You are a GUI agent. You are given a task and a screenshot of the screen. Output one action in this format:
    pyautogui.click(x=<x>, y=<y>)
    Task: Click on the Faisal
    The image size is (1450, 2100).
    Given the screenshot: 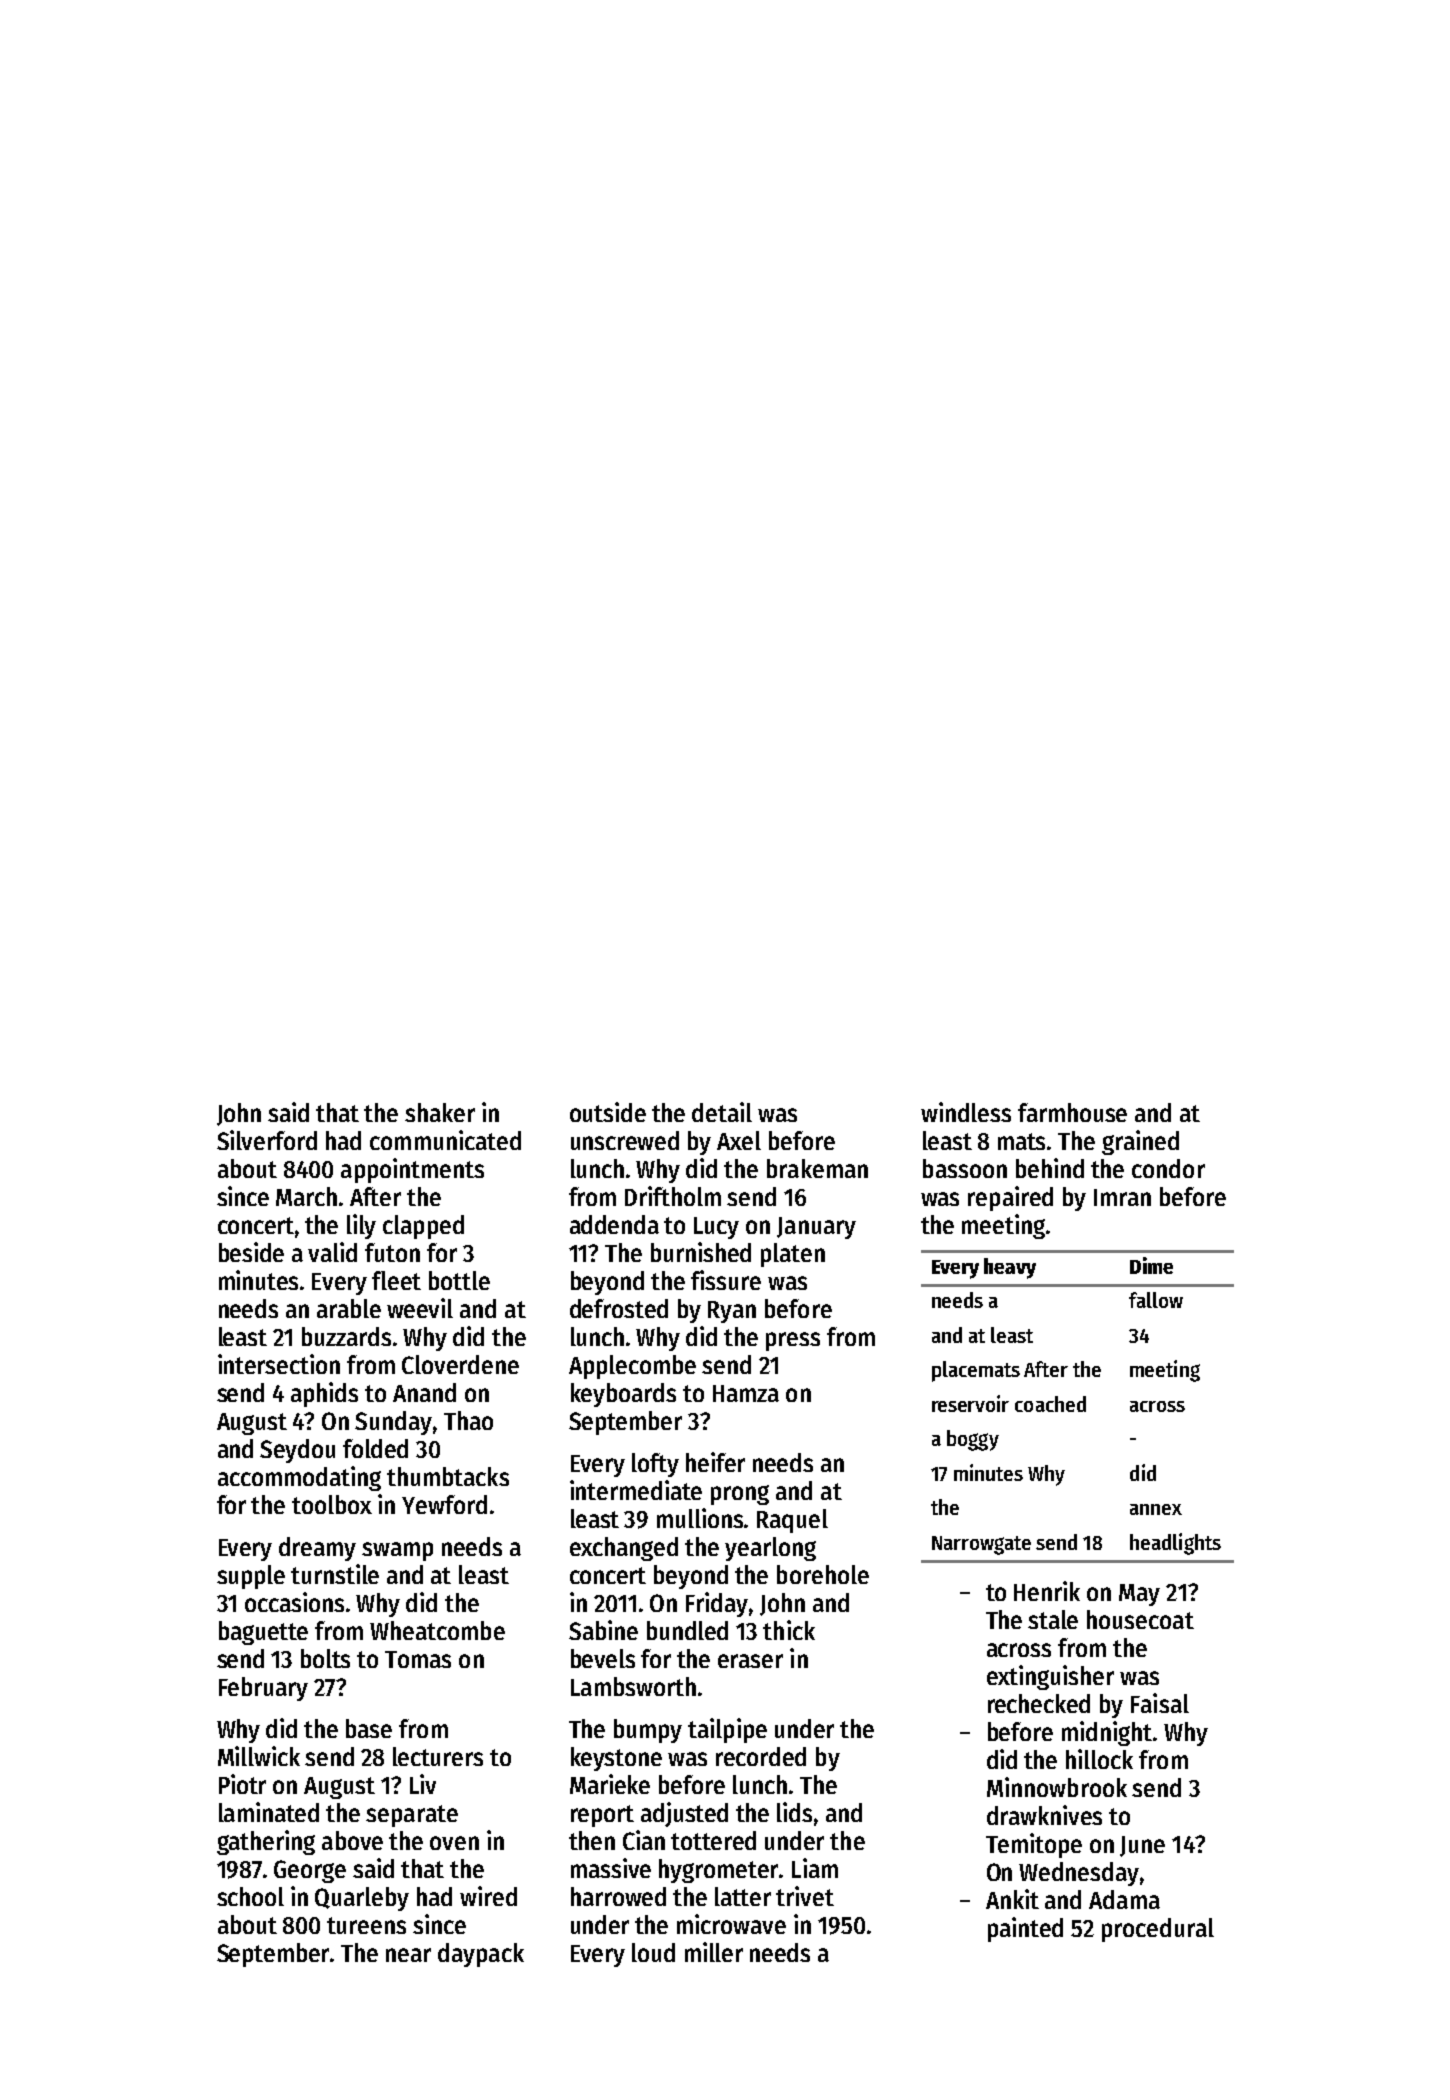 What is the action you would take?
    pyautogui.click(x=1160, y=1703)
